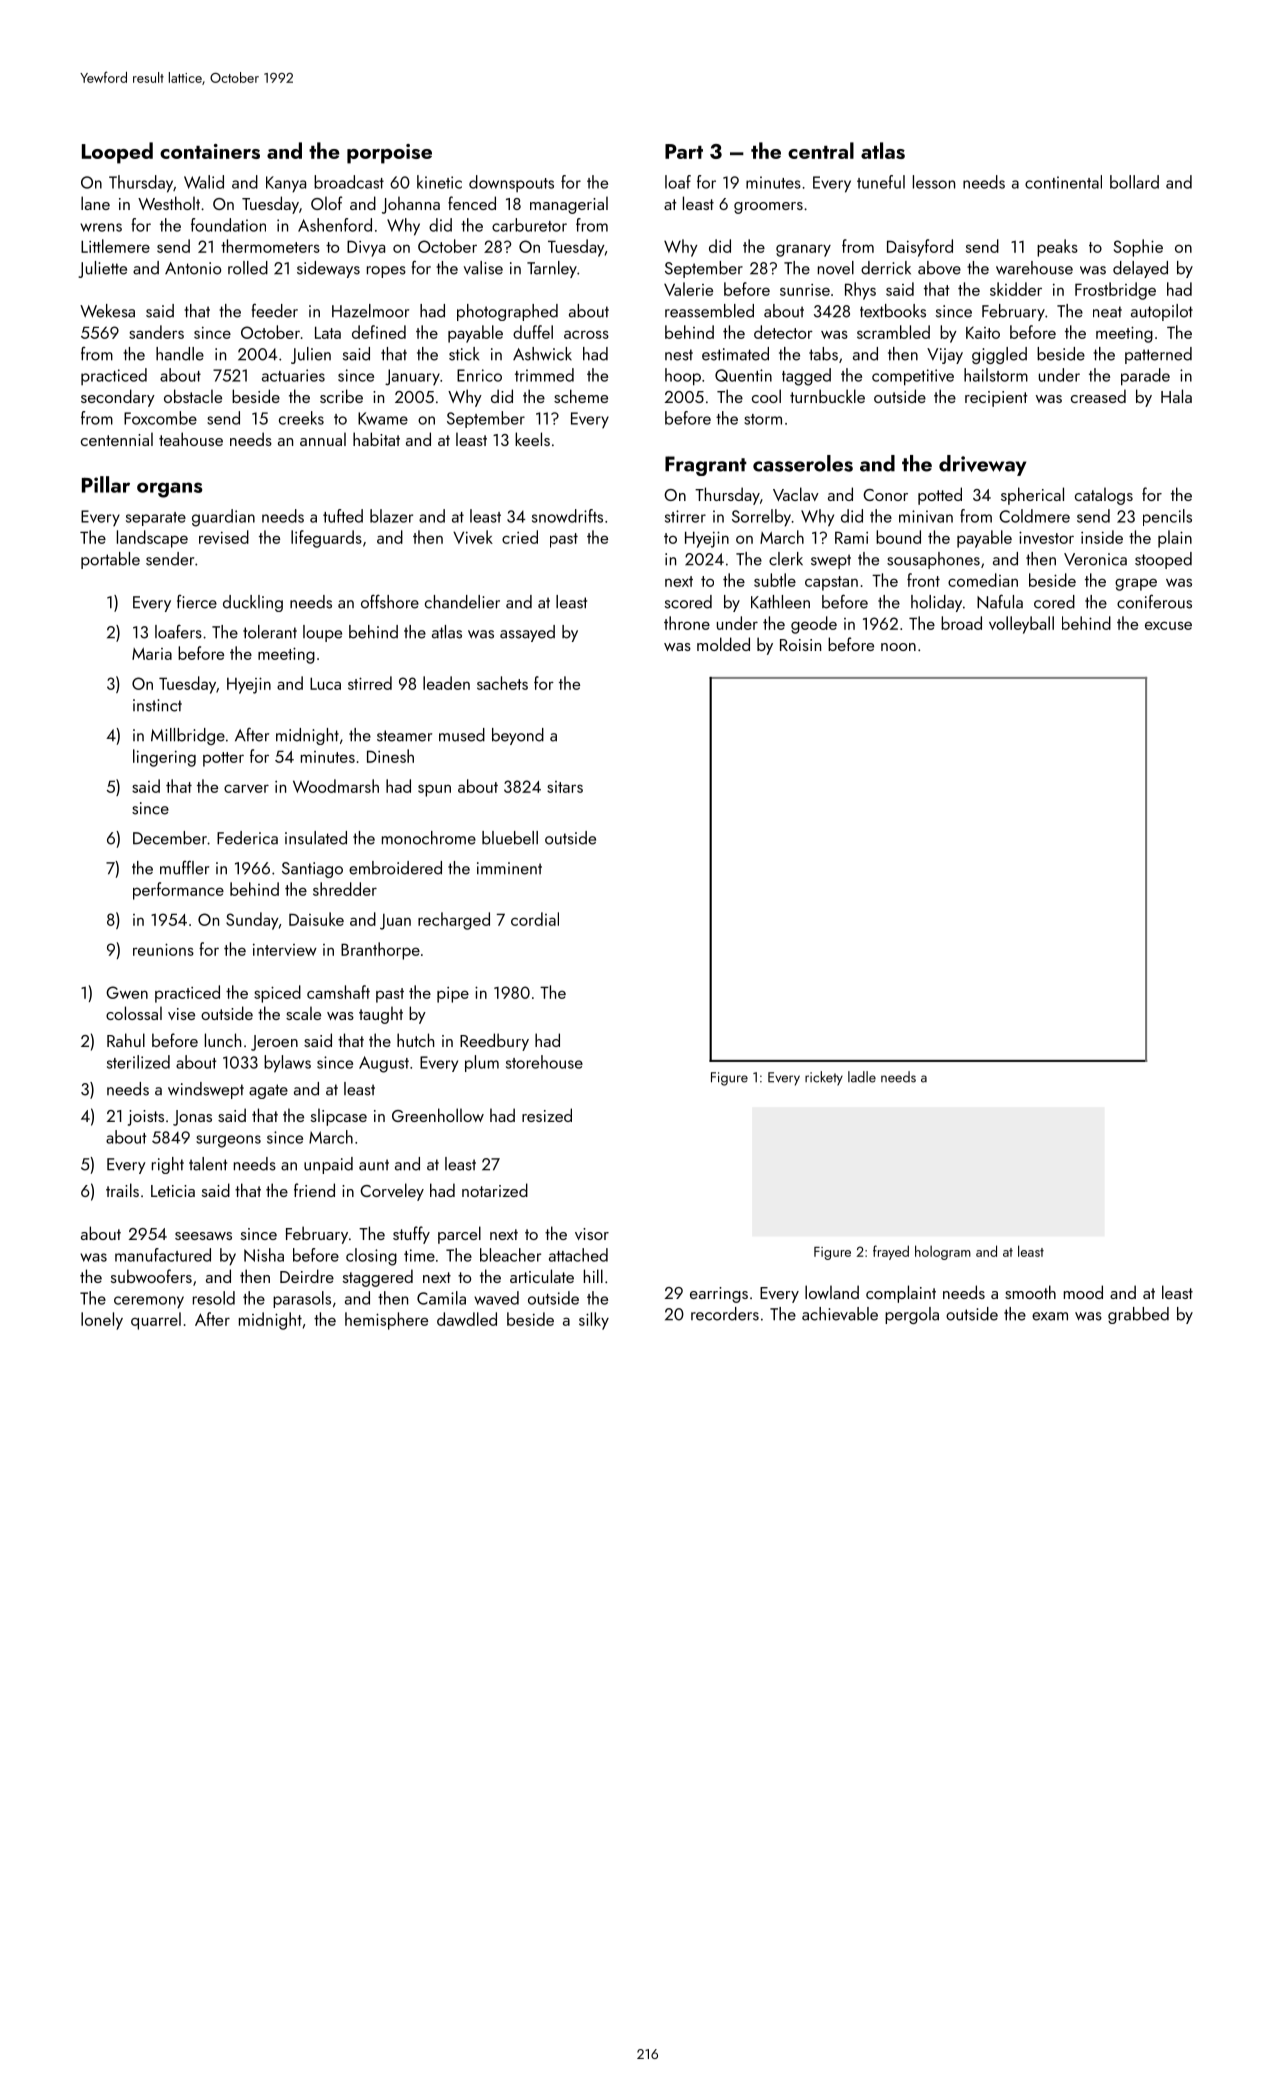 The width and height of the screenshot is (1273, 2097). I want to click on Sophie, so click(1138, 248).
